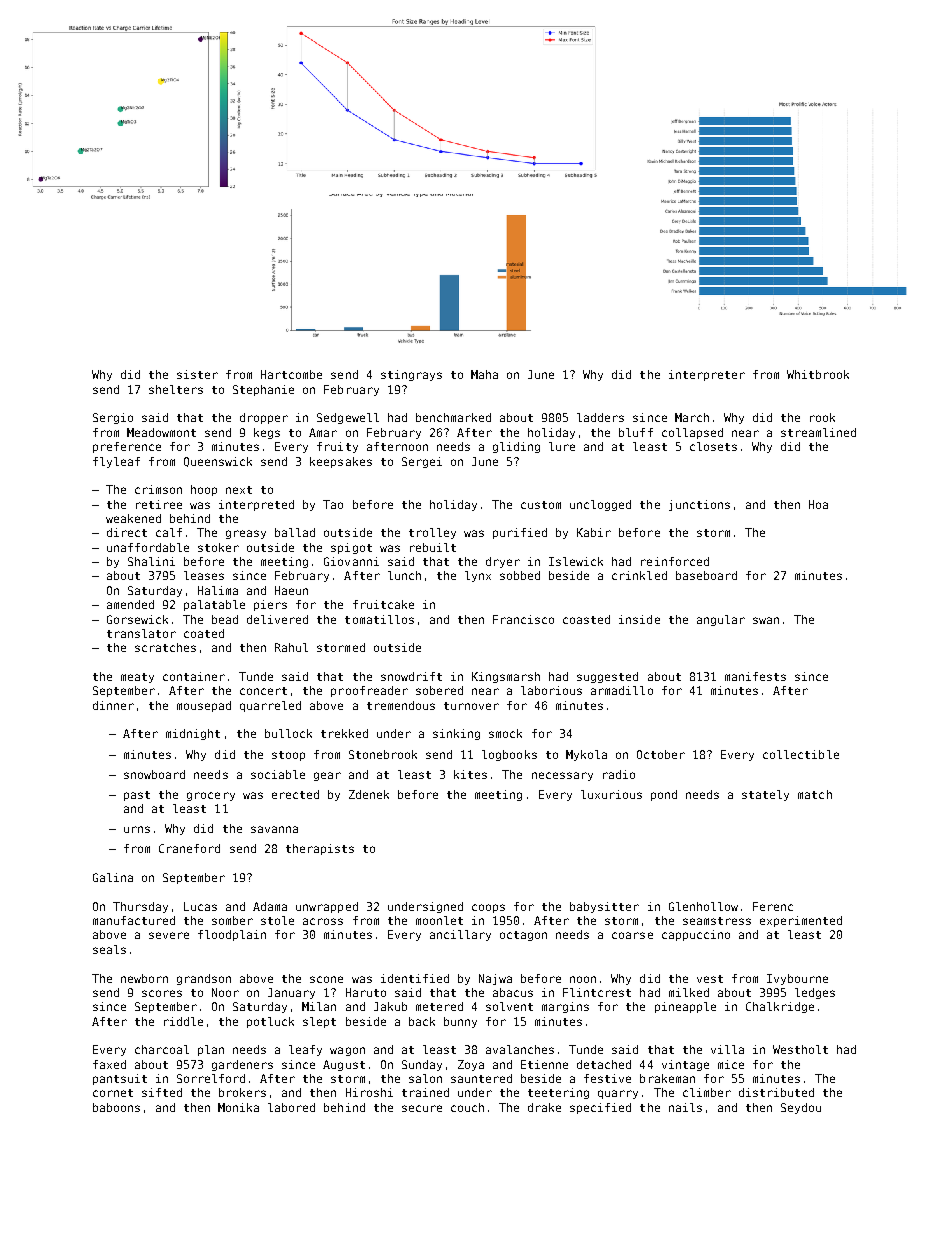 The width and height of the page is (952, 1233). What do you see at coordinates (137, 619) in the page?
I see `Gorsewick` at bounding box center [137, 619].
